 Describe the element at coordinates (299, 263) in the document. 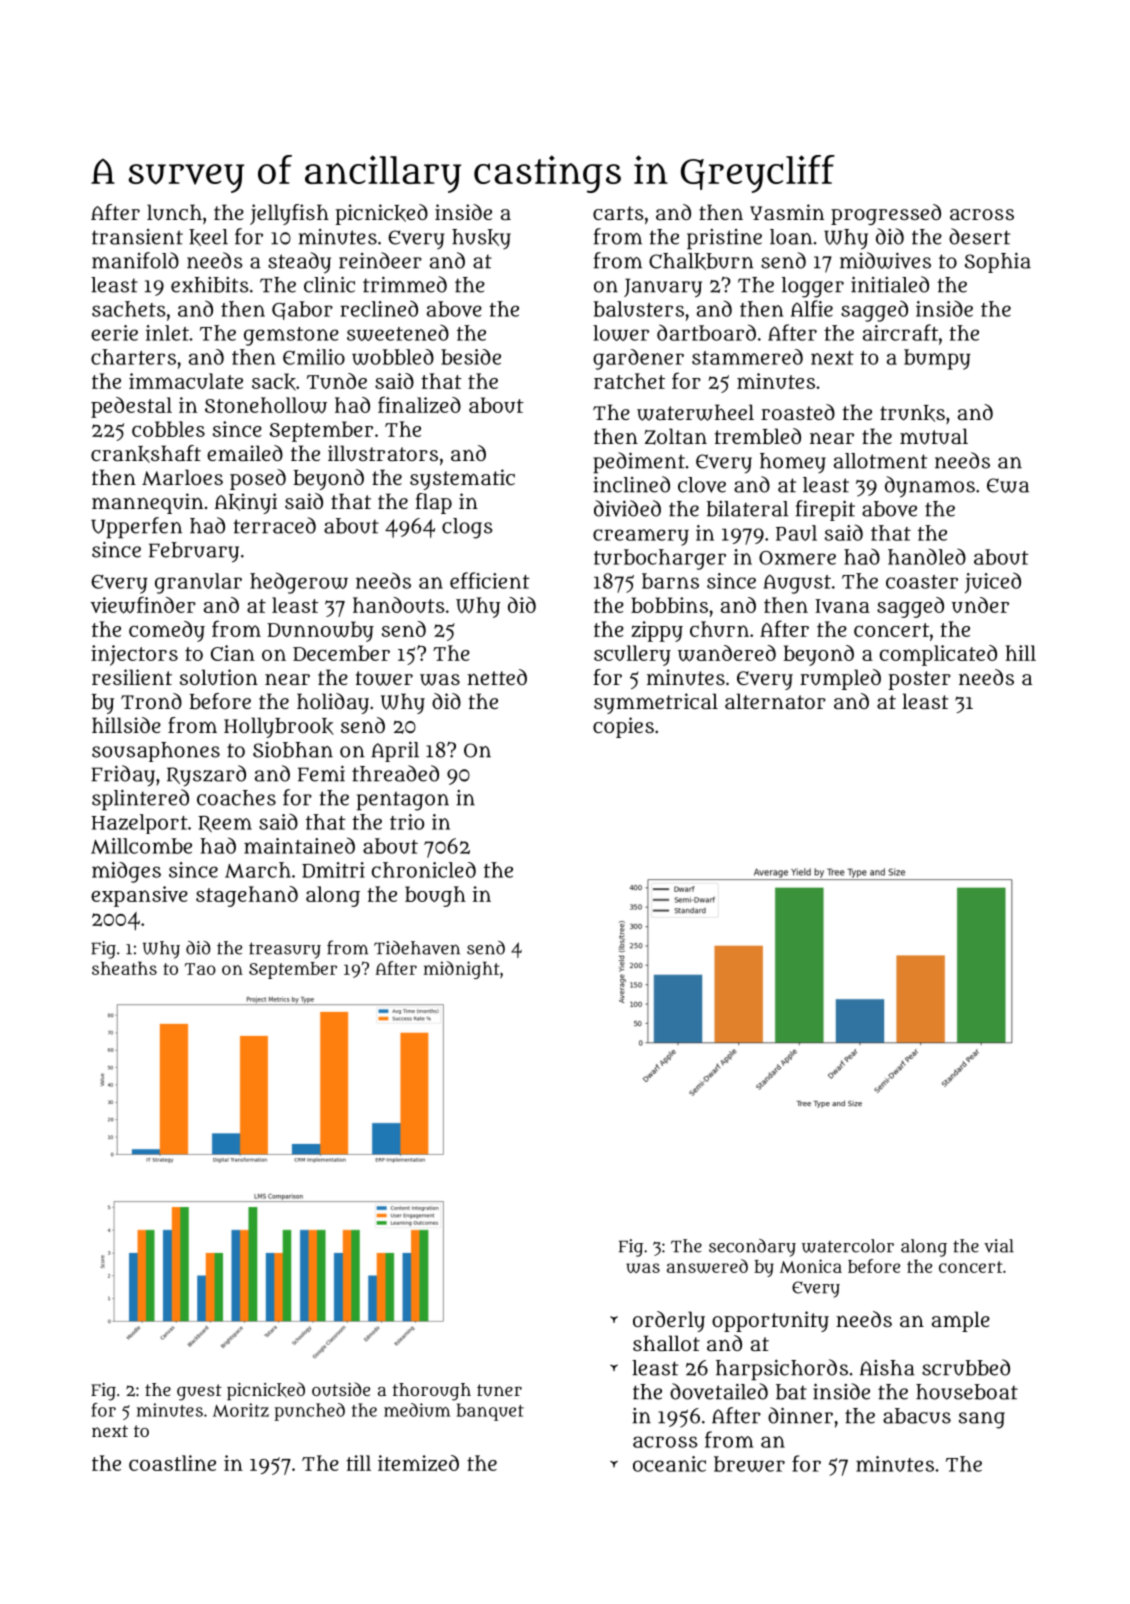

I see `steady` at that location.
